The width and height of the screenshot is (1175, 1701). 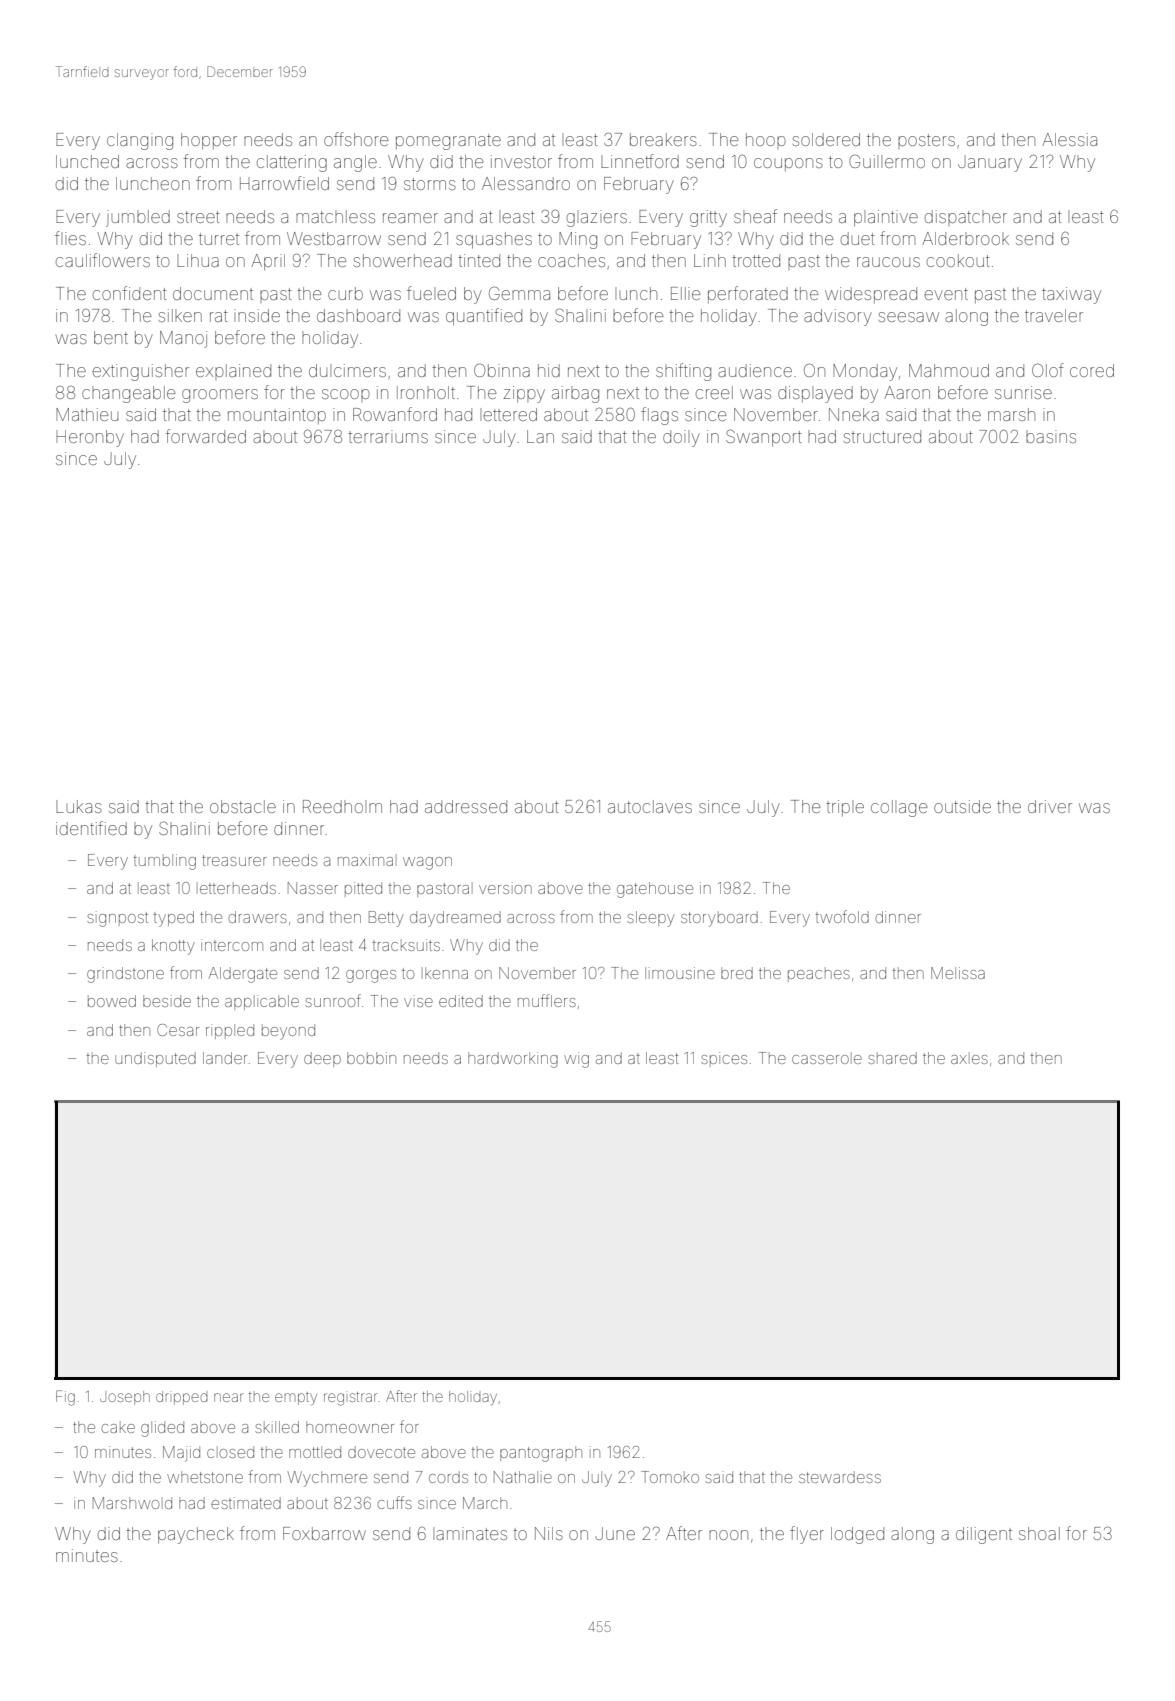 I want to click on investor, so click(x=521, y=161).
